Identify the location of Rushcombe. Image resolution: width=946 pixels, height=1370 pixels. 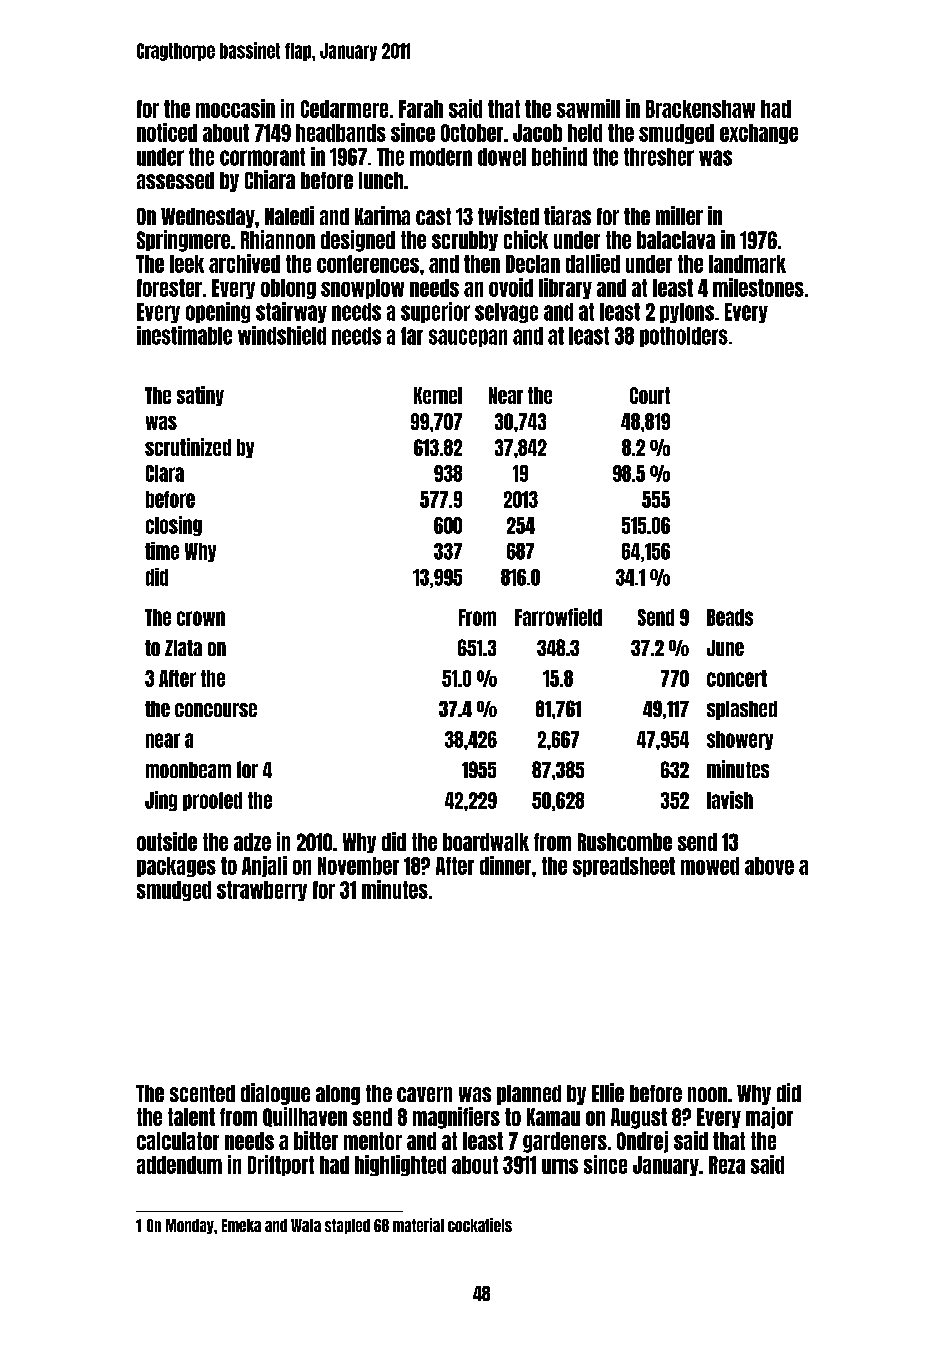
(625, 842).
